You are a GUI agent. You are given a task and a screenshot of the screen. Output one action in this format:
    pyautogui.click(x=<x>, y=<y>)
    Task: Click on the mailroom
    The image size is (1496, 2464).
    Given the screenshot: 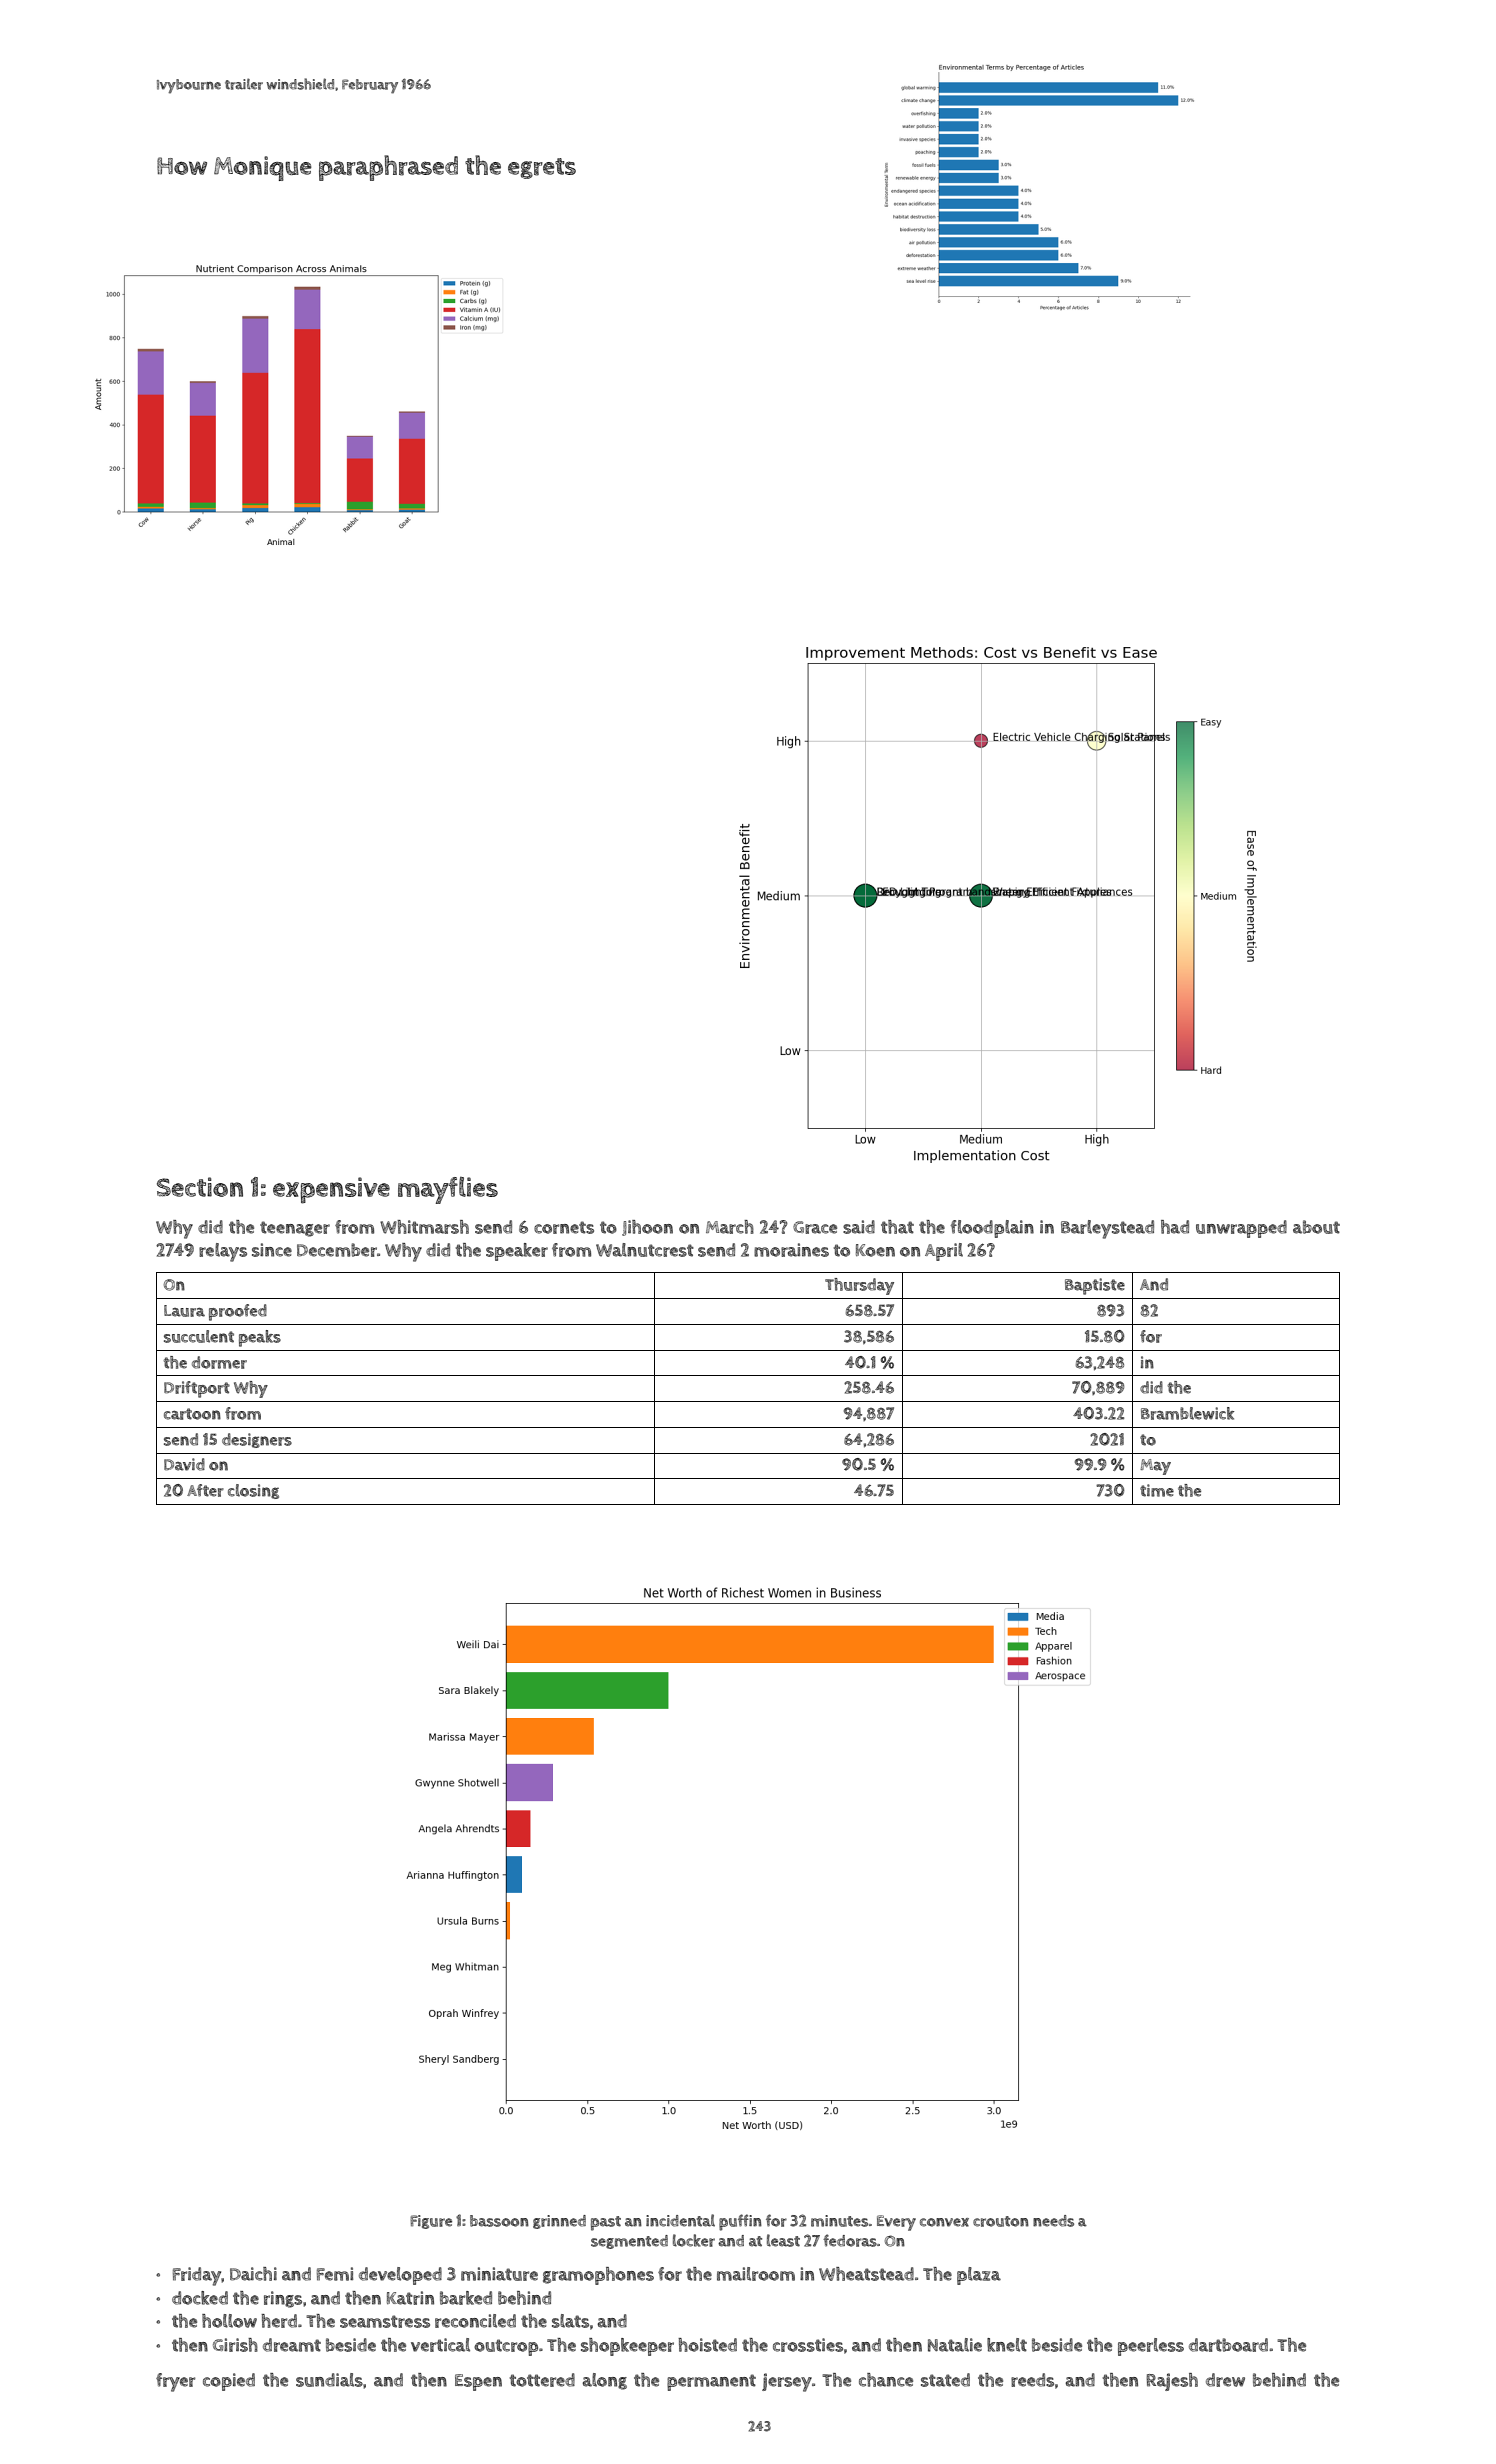 What is the action you would take?
    pyautogui.click(x=756, y=2274)
